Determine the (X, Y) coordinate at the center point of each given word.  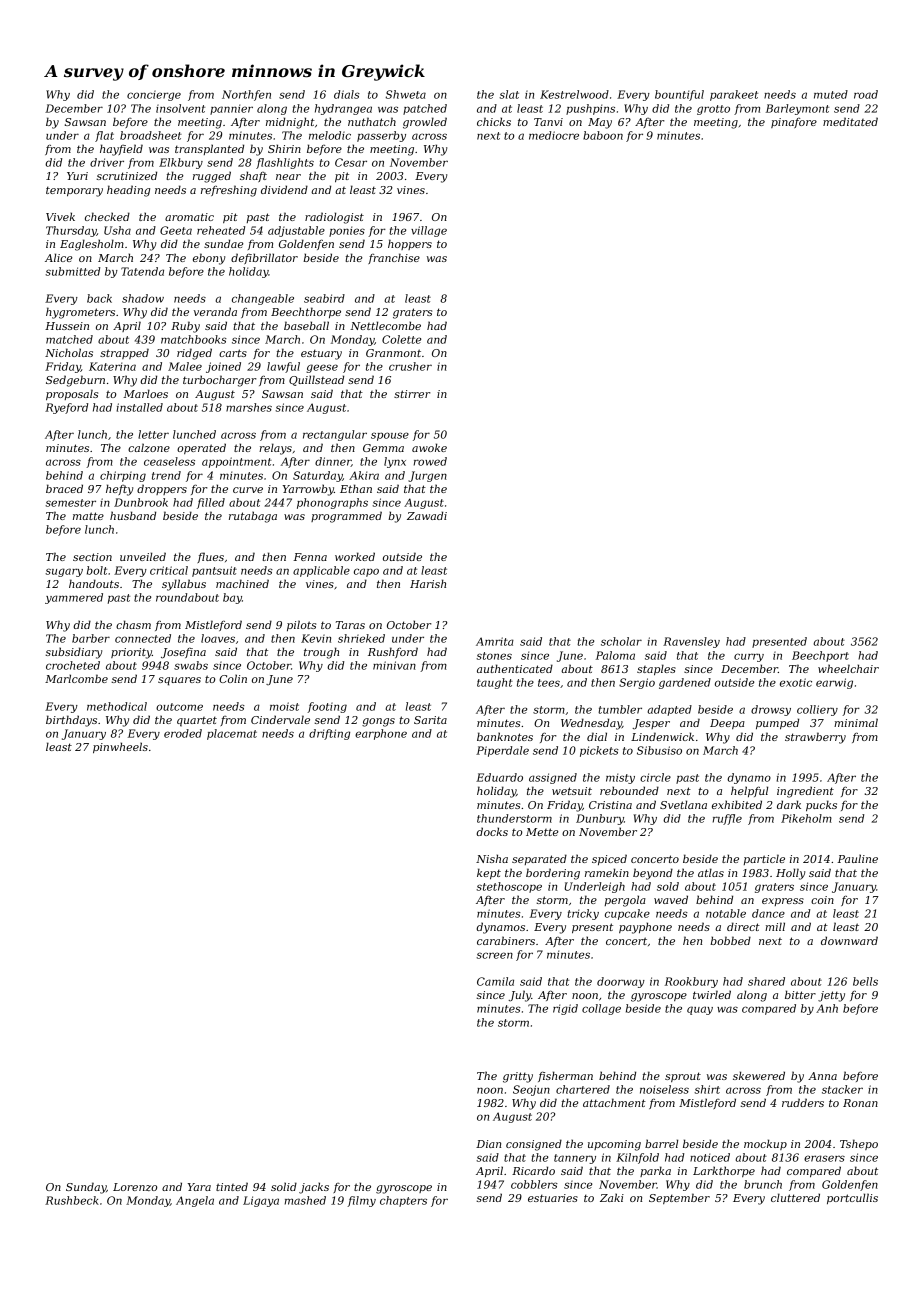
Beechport (820, 656)
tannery (575, 1159)
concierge (154, 95)
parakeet (734, 95)
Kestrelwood (574, 94)
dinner (333, 462)
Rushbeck (72, 1200)
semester (70, 503)
